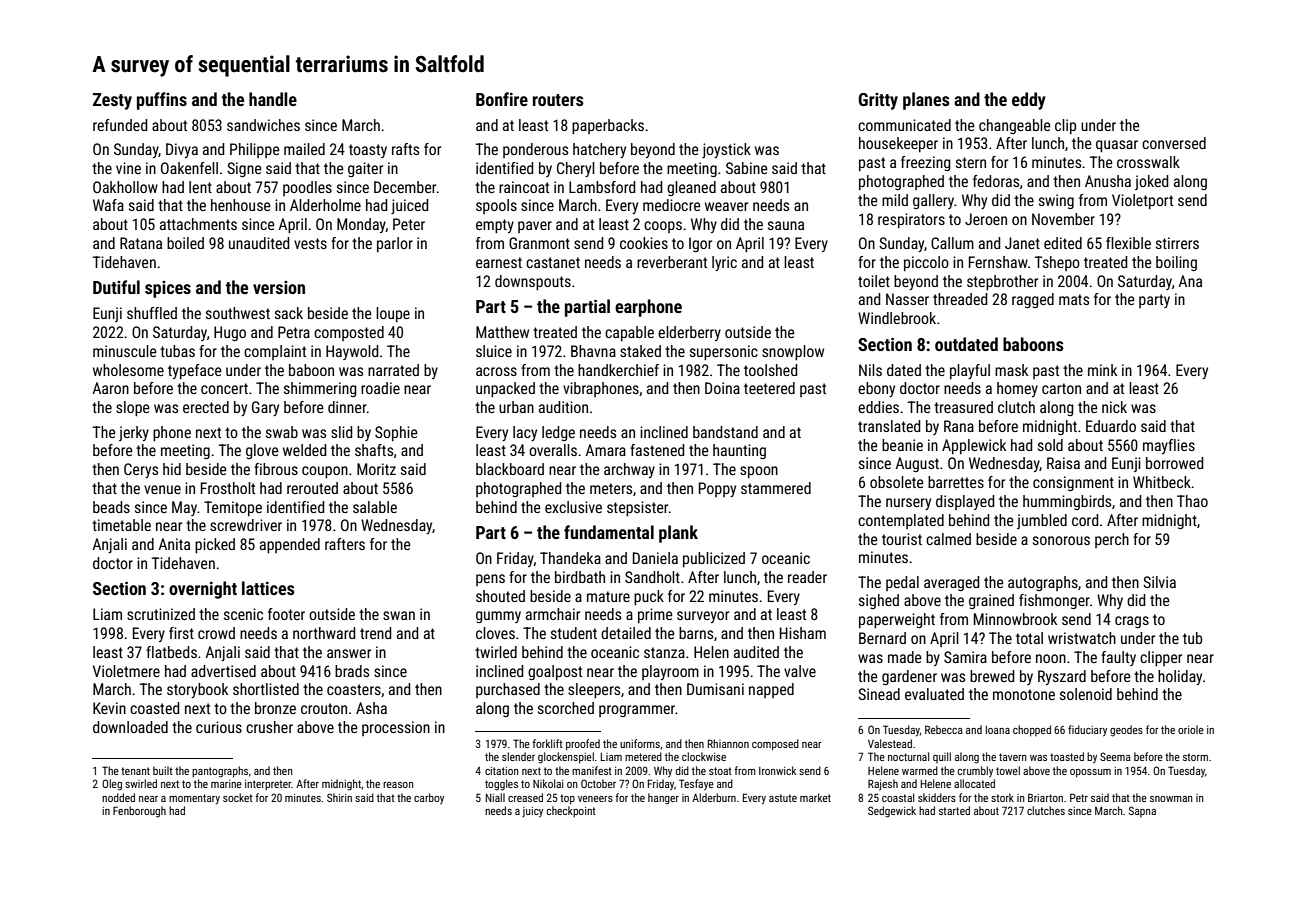  Describe the element at coordinates (273, 99) in the image. I see `handle` at that location.
